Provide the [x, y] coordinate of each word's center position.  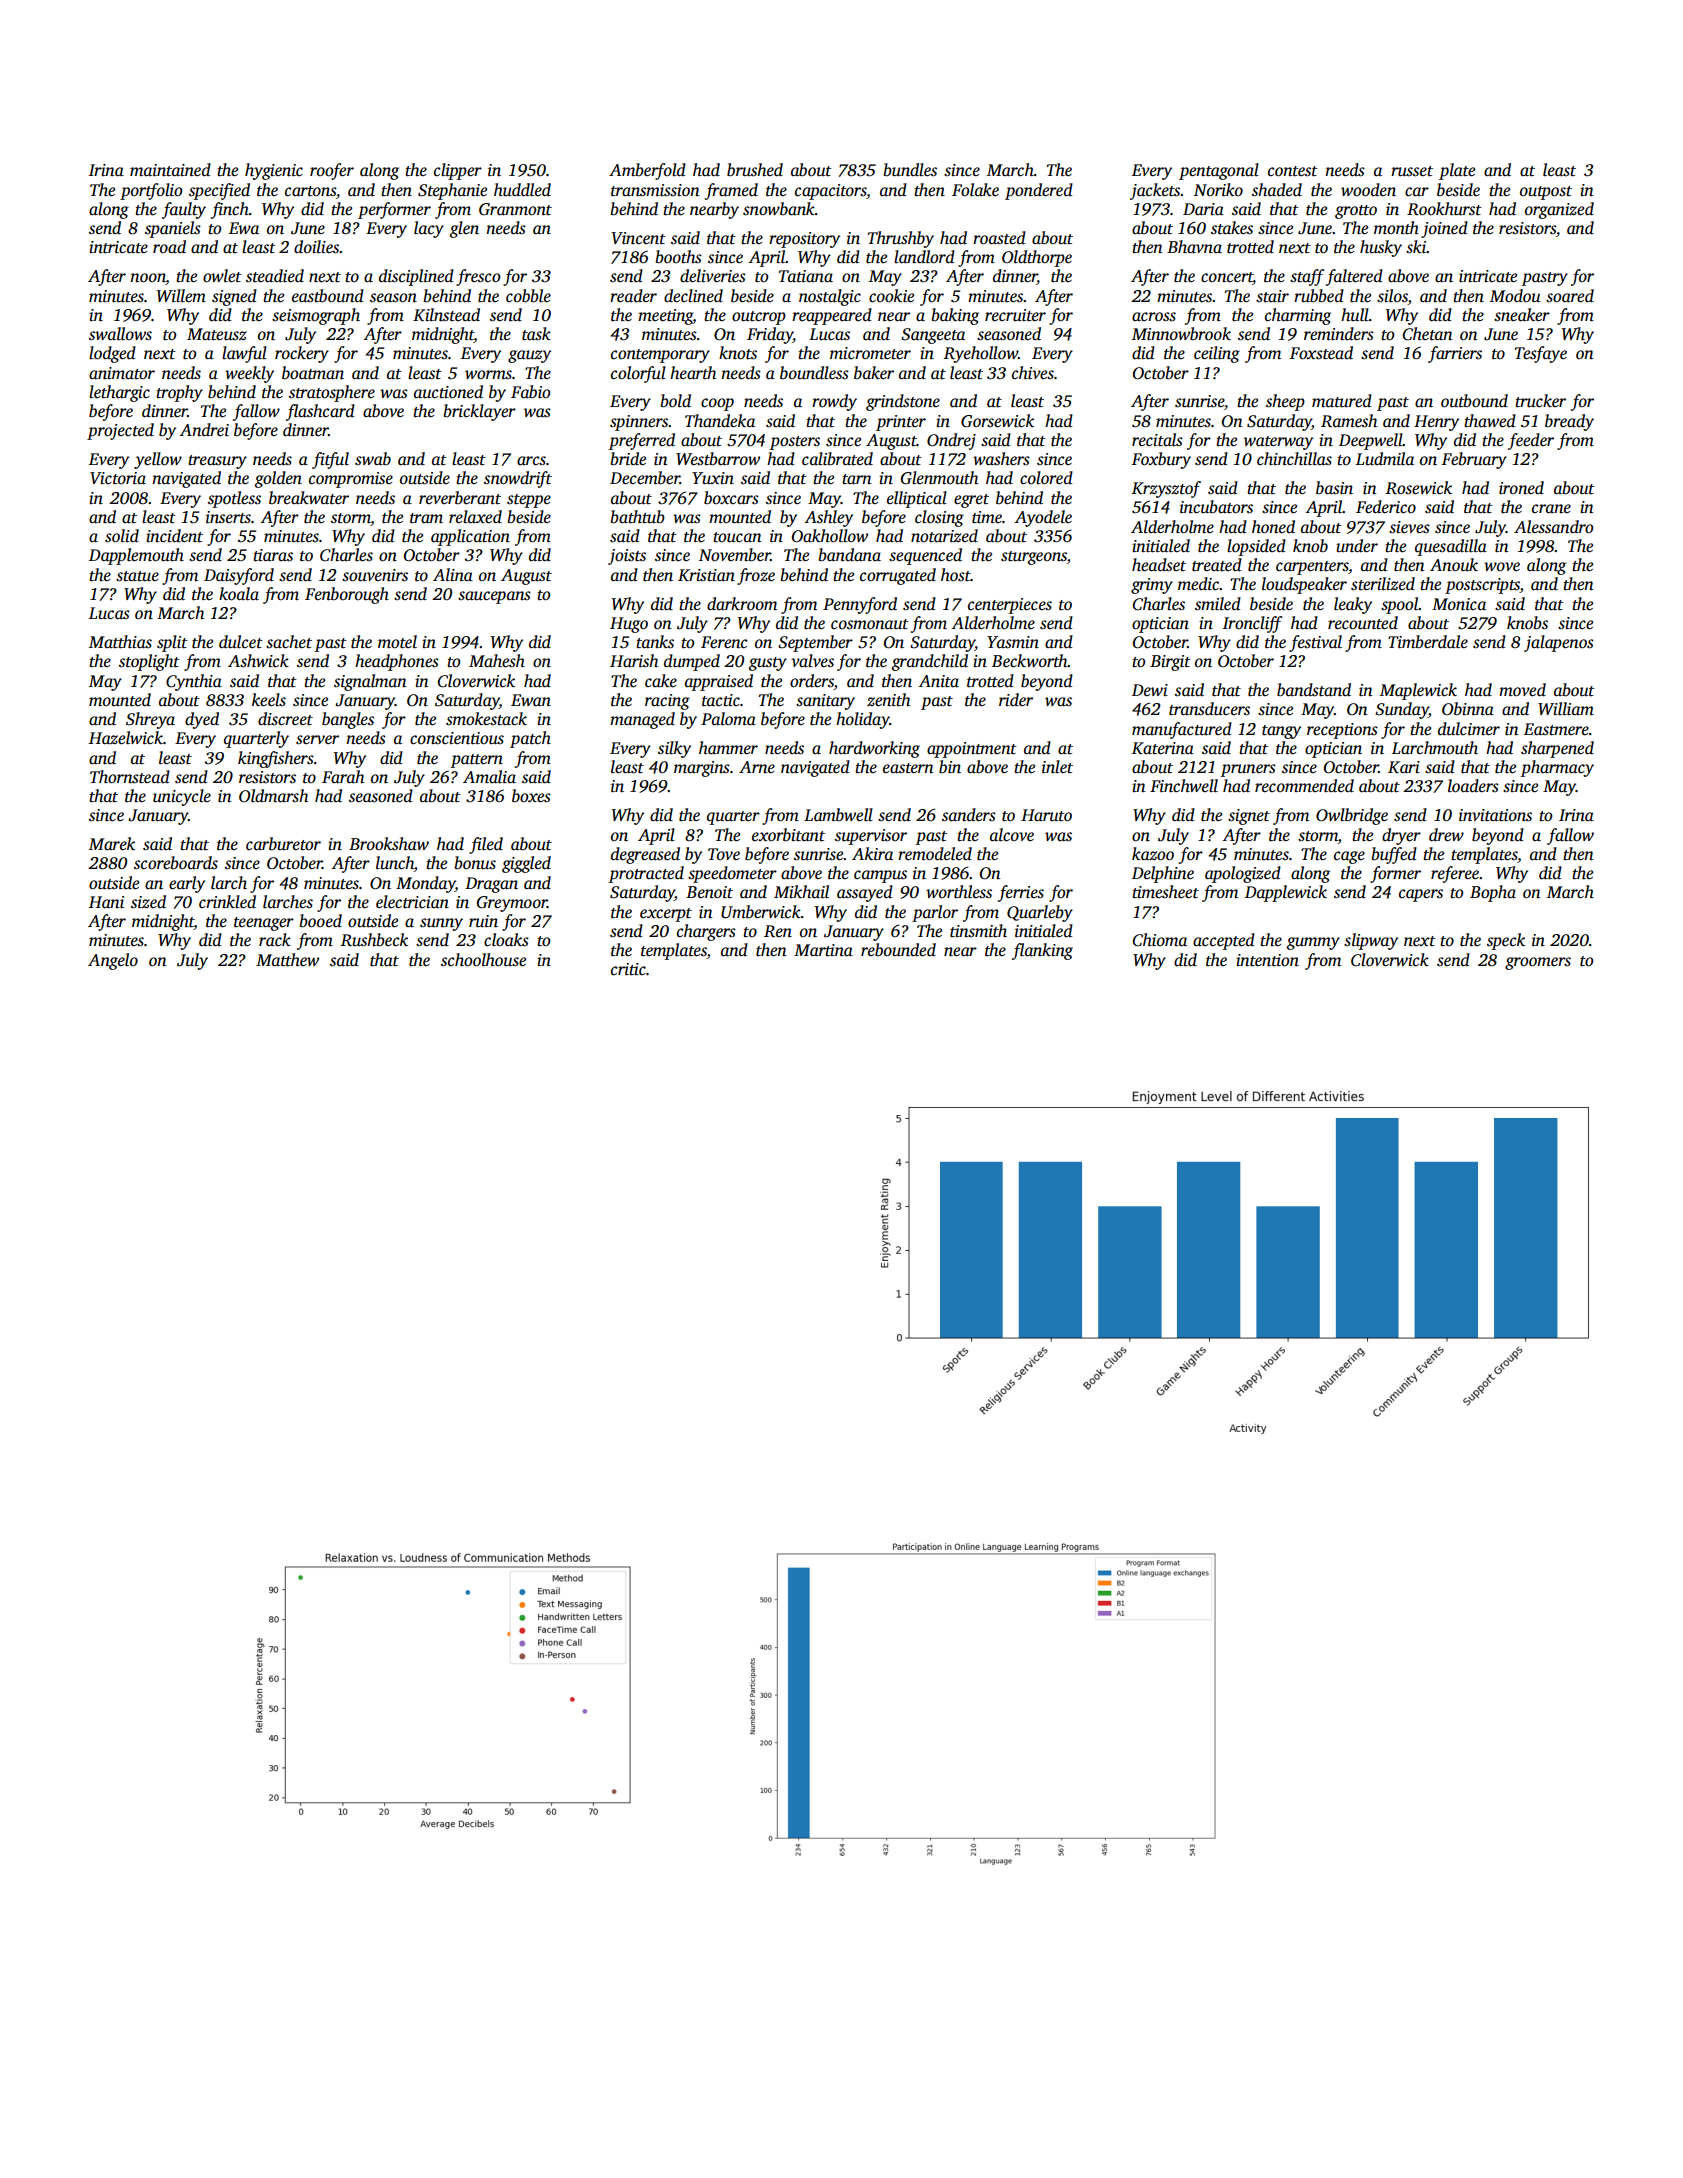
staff [1307, 277]
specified [219, 191]
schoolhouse [483, 960]
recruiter [1015, 315]
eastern [908, 768]
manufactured [1182, 730]
